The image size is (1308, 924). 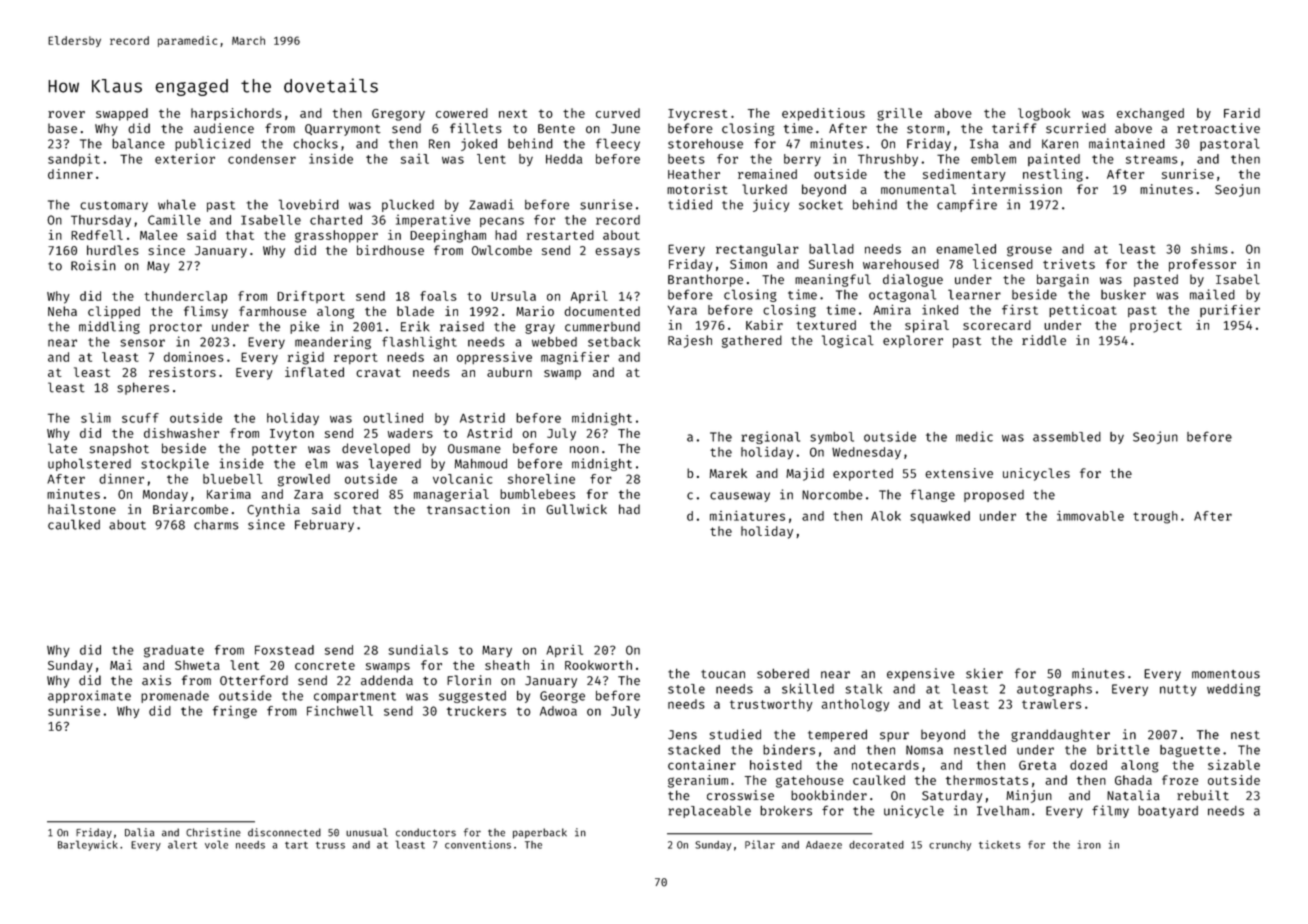 What do you see at coordinates (96, 418) in the screenshot?
I see `slim` at bounding box center [96, 418].
